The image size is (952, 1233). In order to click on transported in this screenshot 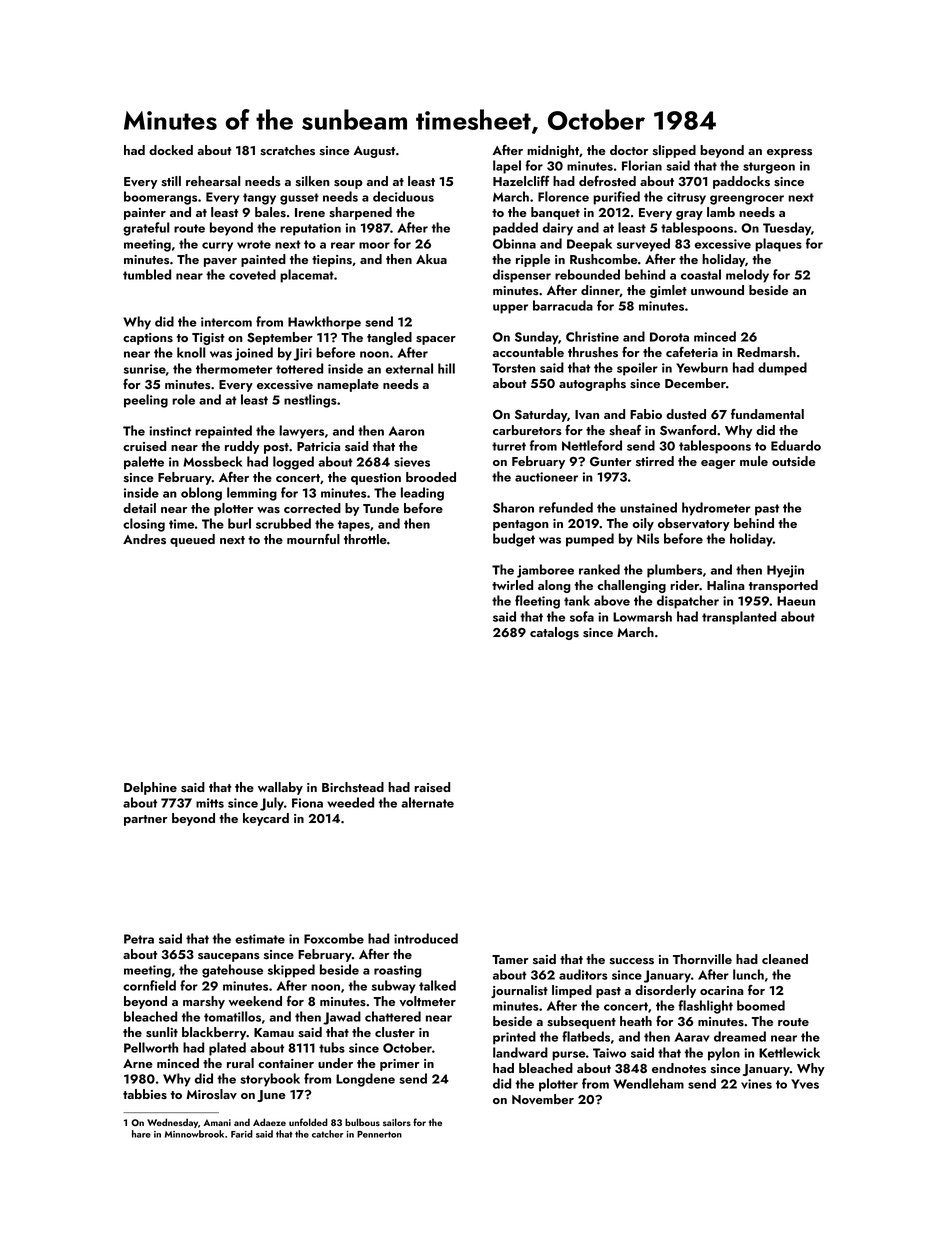, I will do `click(783, 586)`.
